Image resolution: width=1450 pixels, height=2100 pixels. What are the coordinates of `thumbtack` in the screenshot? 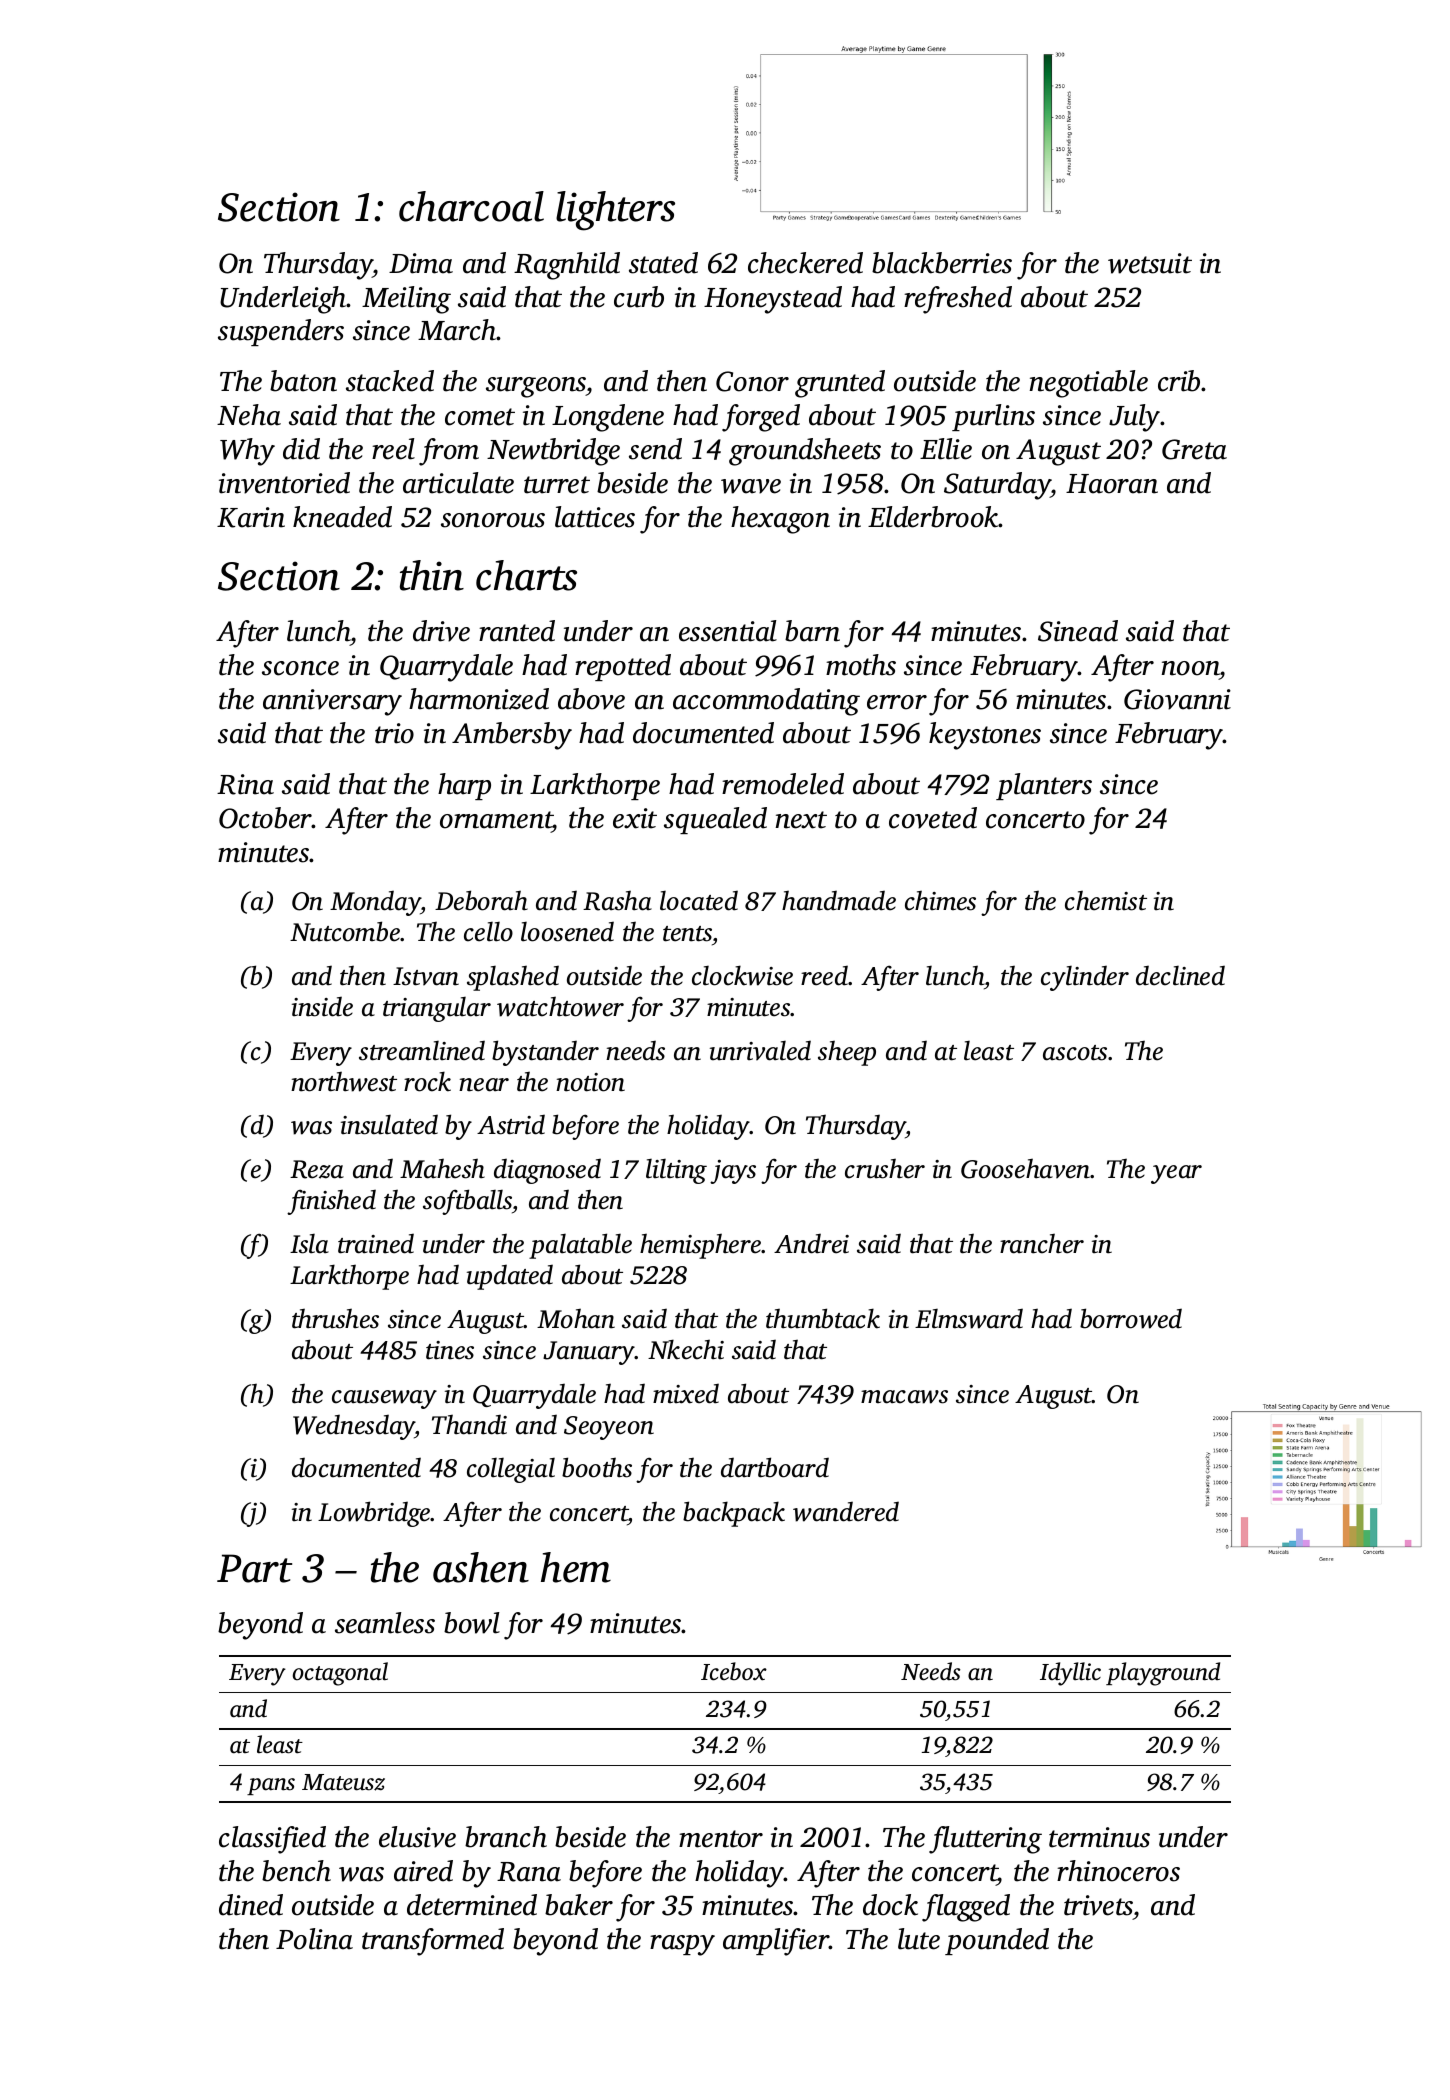 It's located at (823, 1318).
